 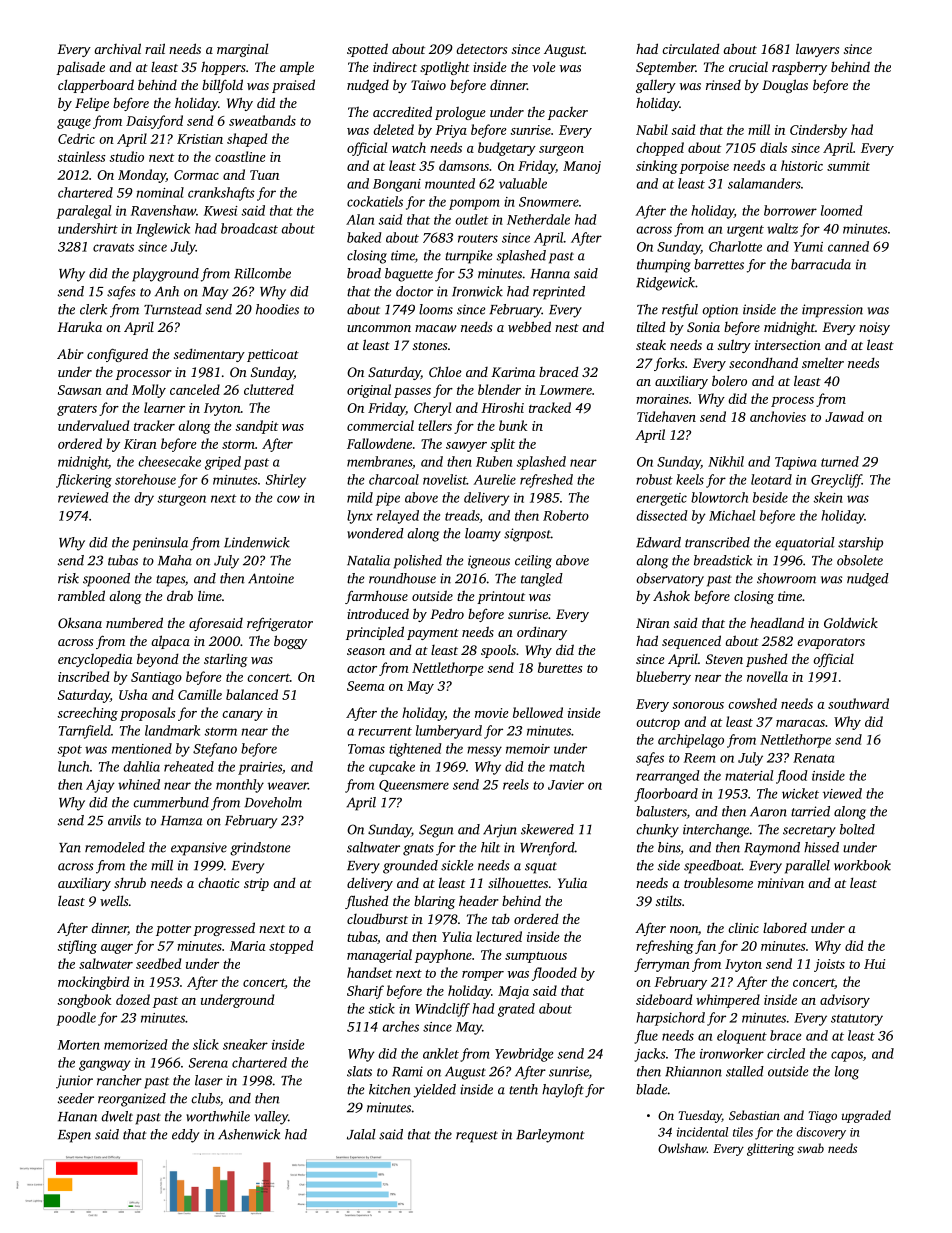 What do you see at coordinates (119, 1080) in the document?
I see `rancher` at bounding box center [119, 1080].
